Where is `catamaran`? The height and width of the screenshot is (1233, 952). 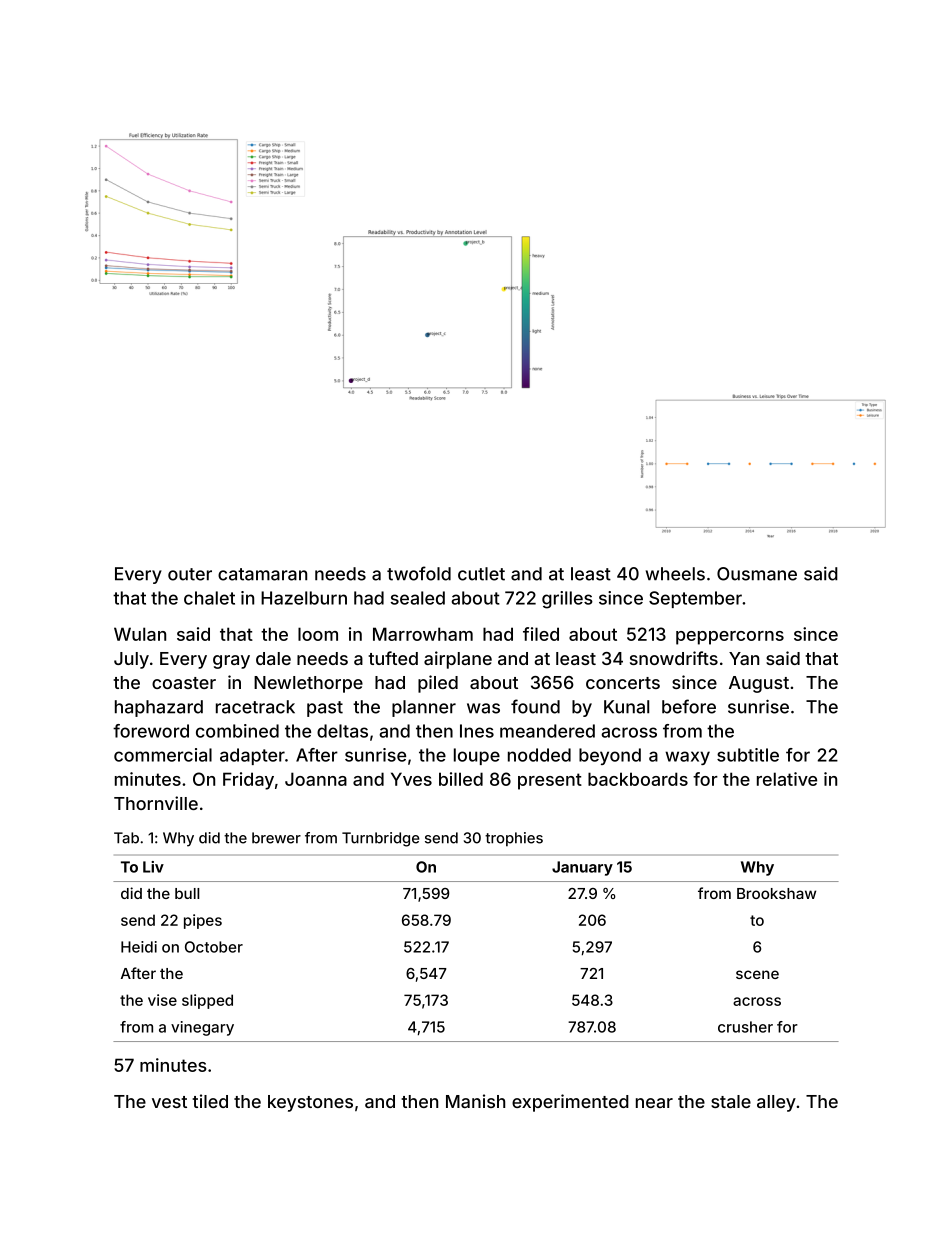 catamaran is located at coordinates (262, 574).
